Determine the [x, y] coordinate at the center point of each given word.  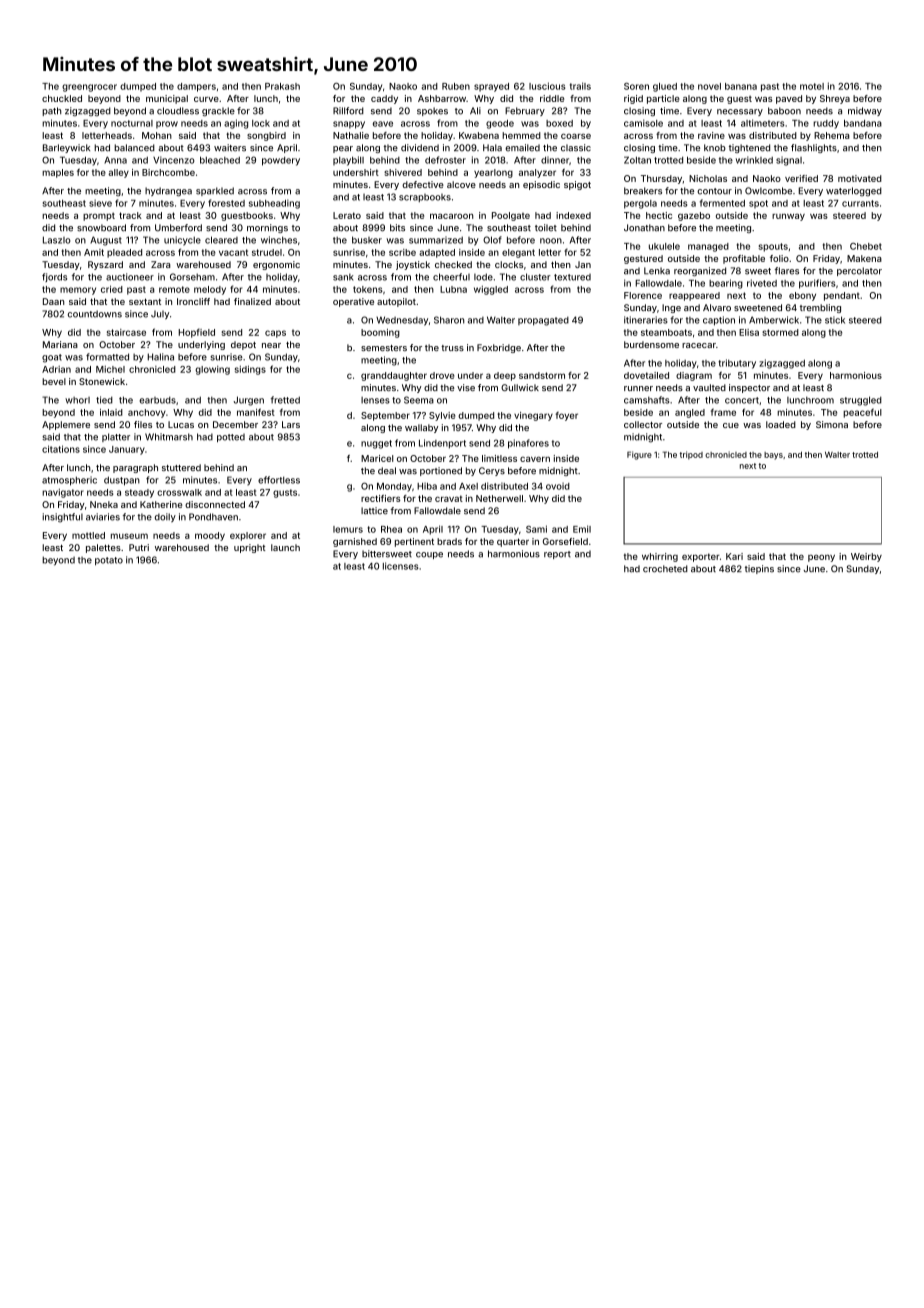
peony [821, 558]
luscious [547, 86]
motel [812, 86]
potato [109, 561]
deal [387, 471]
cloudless [178, 111]
